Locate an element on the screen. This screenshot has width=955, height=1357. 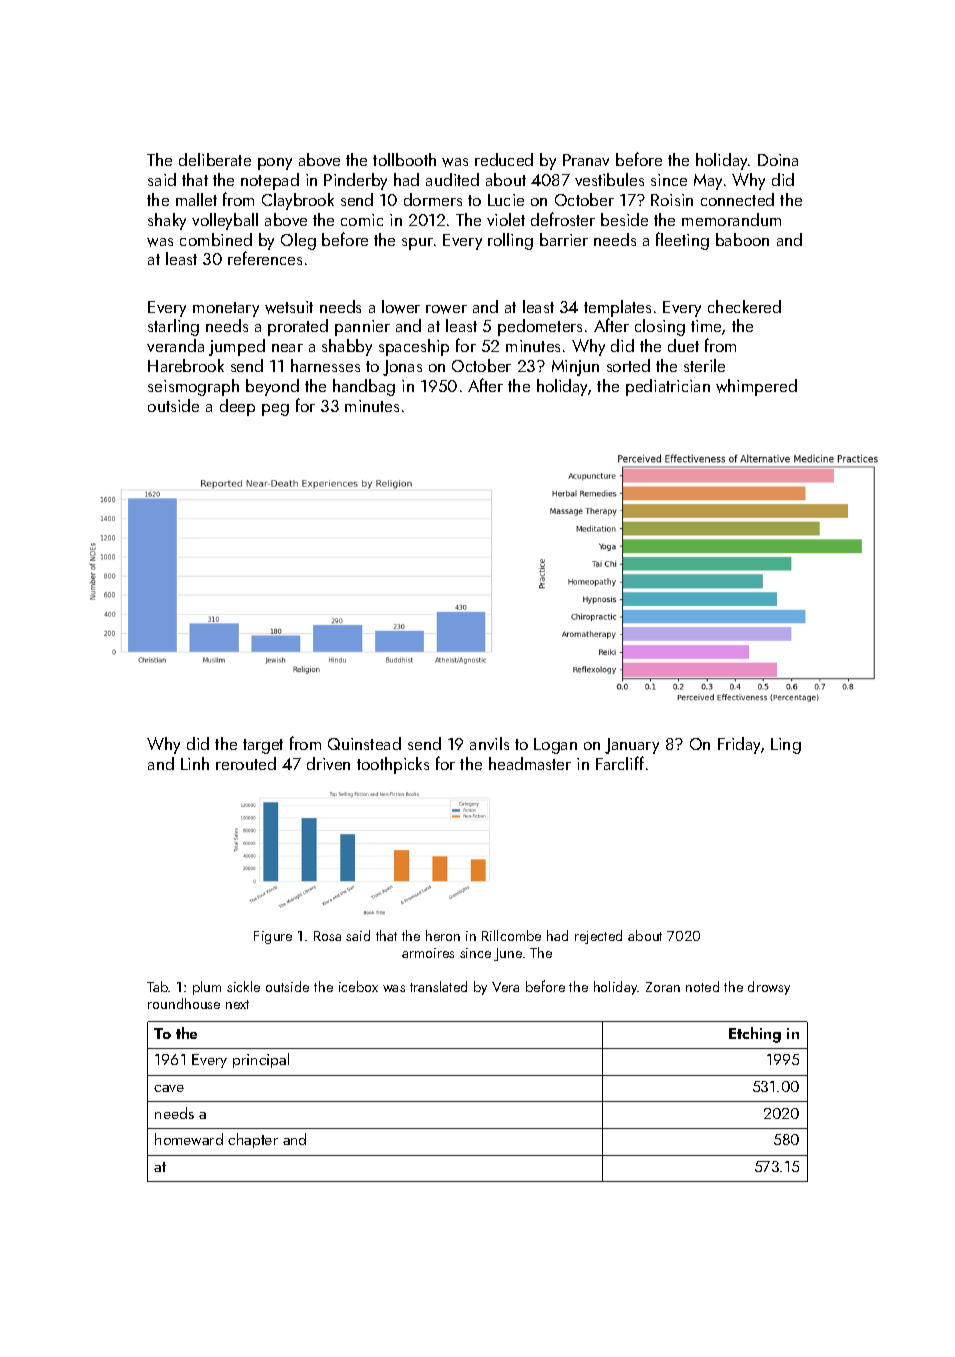
Minjun is located at coordinates (575, 368).
